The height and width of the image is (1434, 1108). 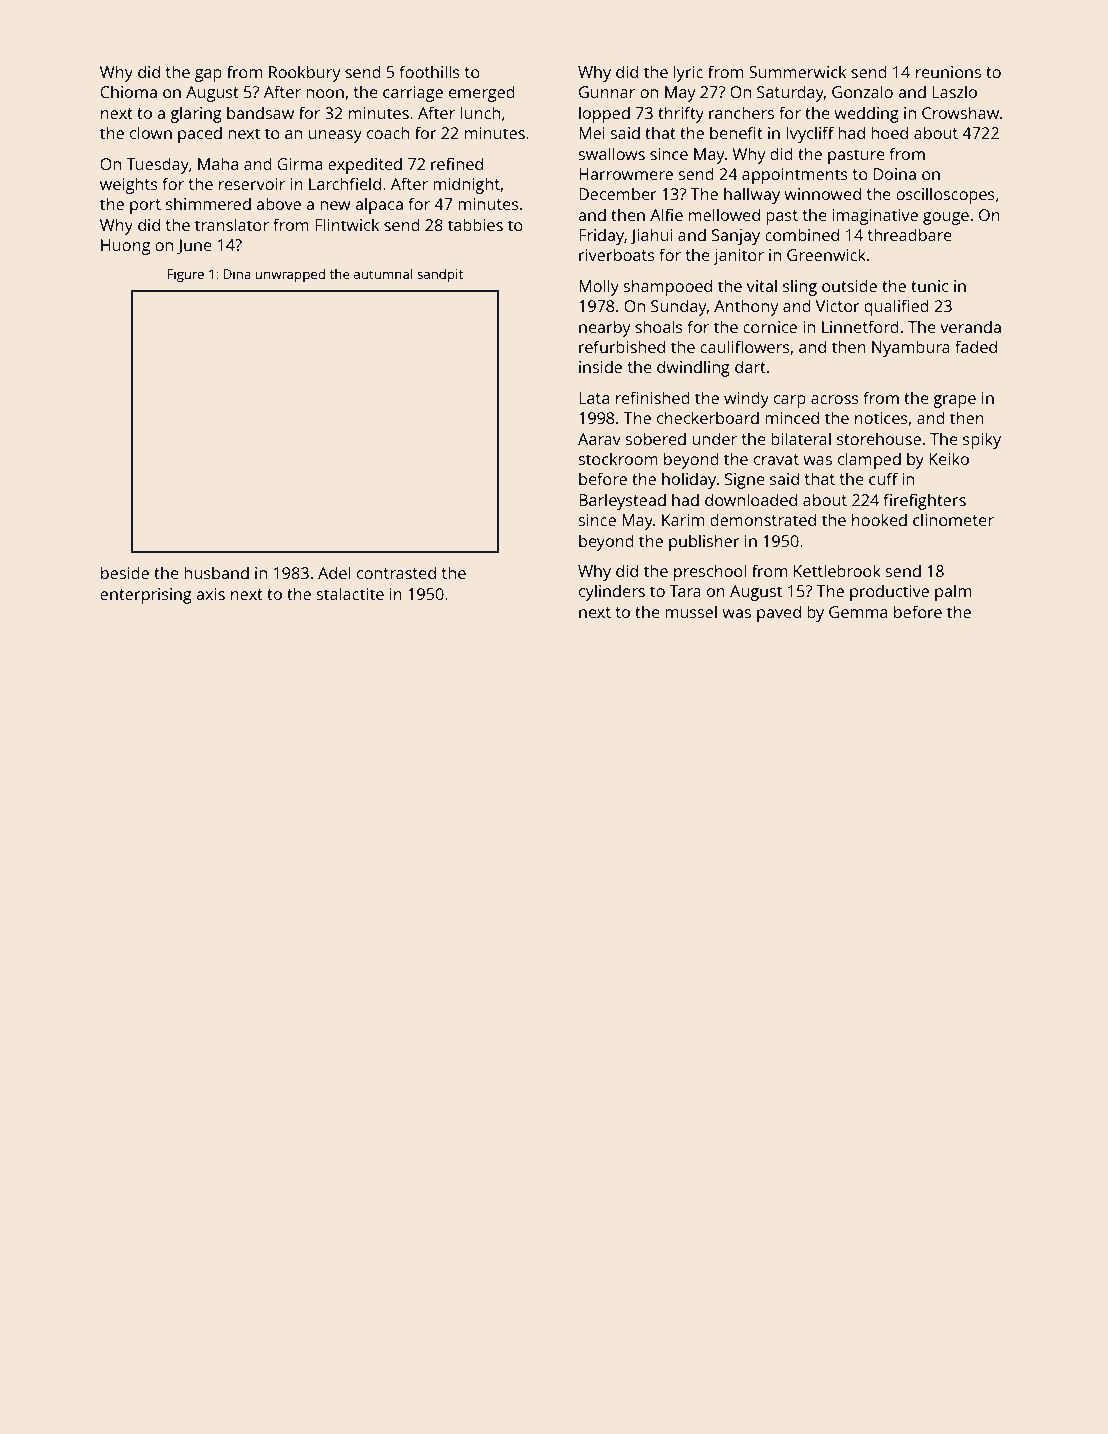 I want to click on Figure, so click(x=185, y=275).
